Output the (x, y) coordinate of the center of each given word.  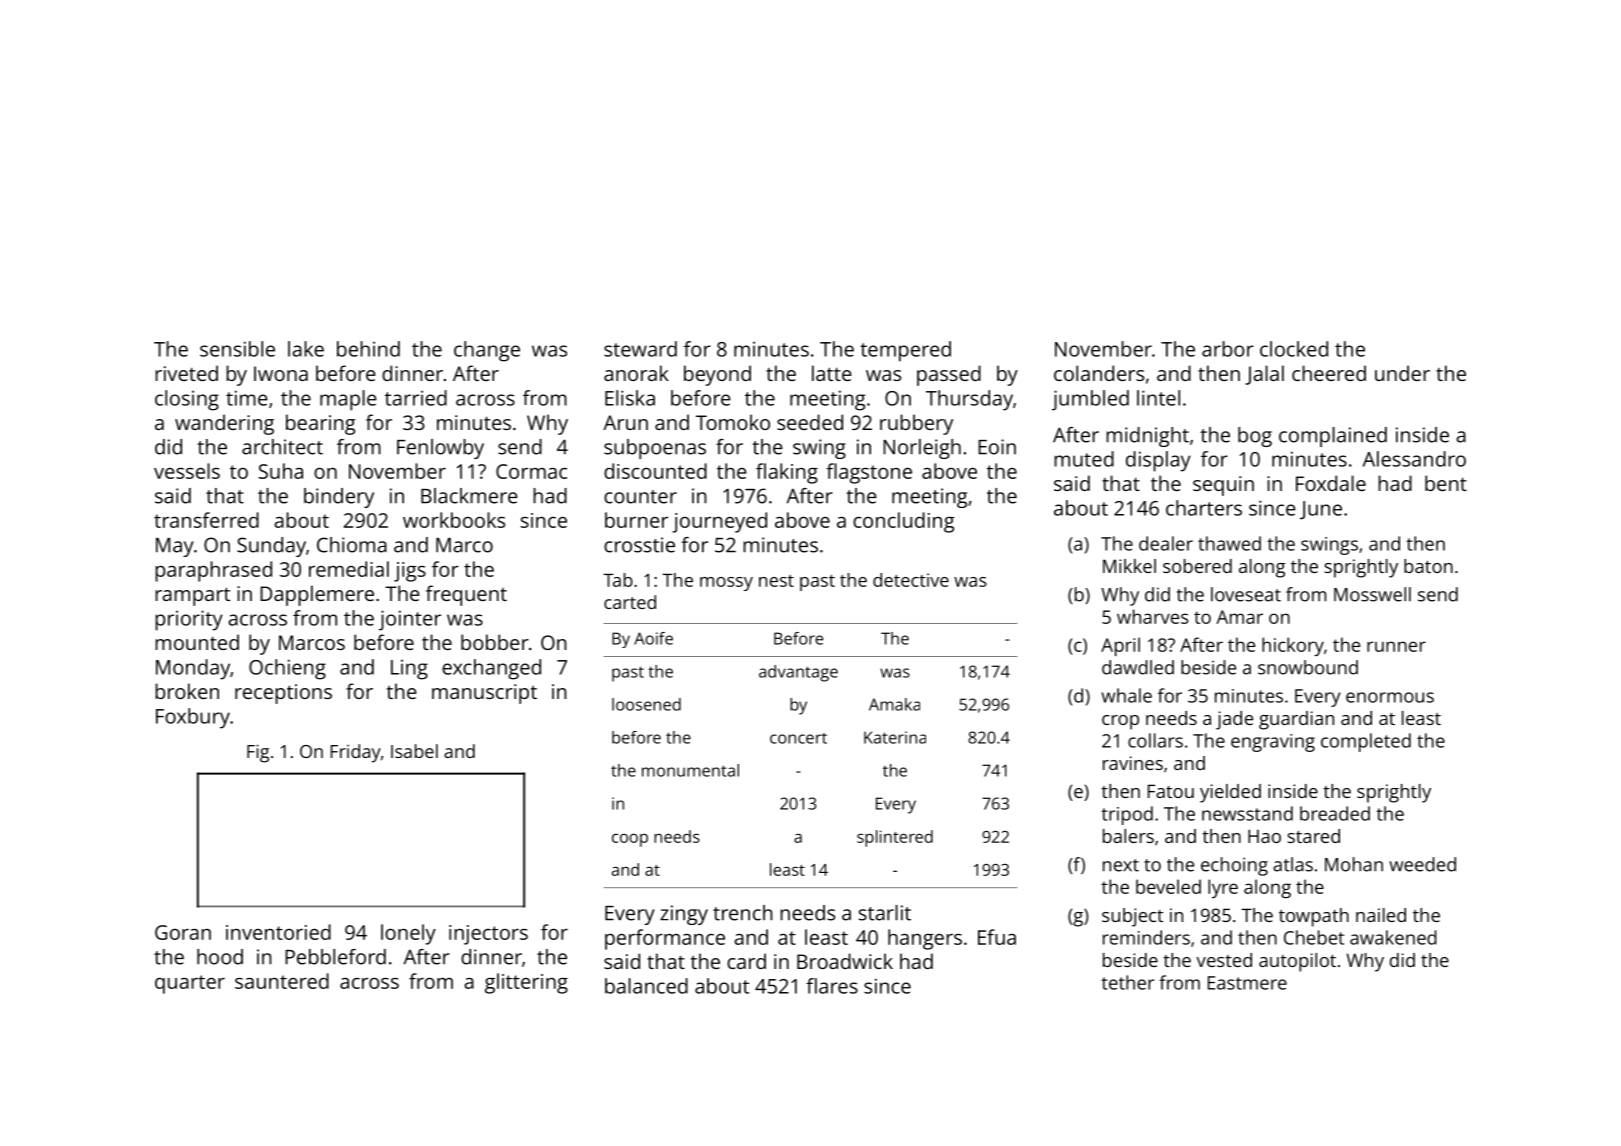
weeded (1422, 864)
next (1121, 865)
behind (368, 349)
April (1120, 646)
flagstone (869, 473)
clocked (1294, 349)
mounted (197, 642)
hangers (925, 939)
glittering (526, 983)
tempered (905, 351)
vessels (187, 471)
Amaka (894, 704)
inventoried (278, 932)
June (1321, 510)
